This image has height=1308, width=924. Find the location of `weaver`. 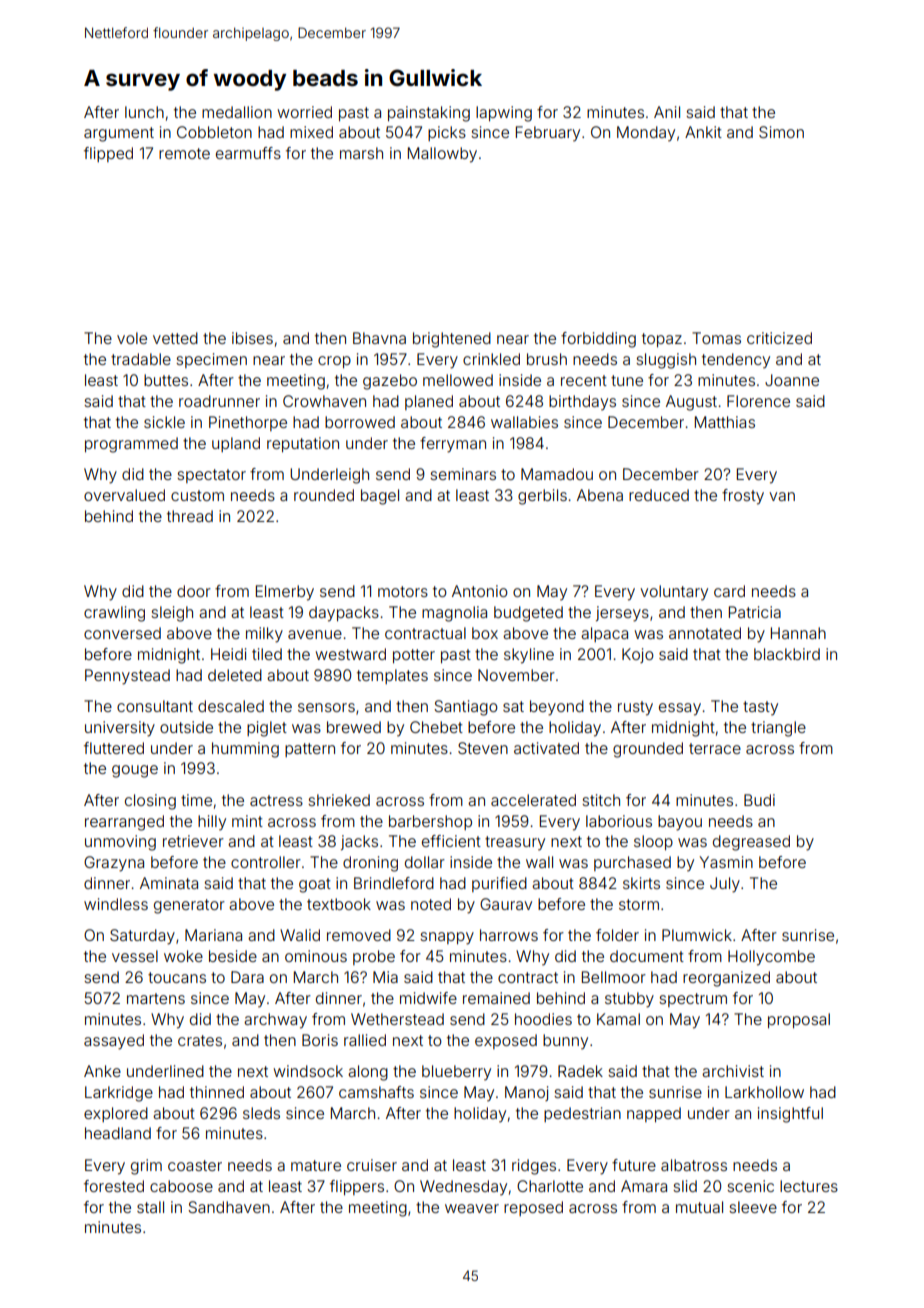

weaver is located at coordinates (472, 1208).
